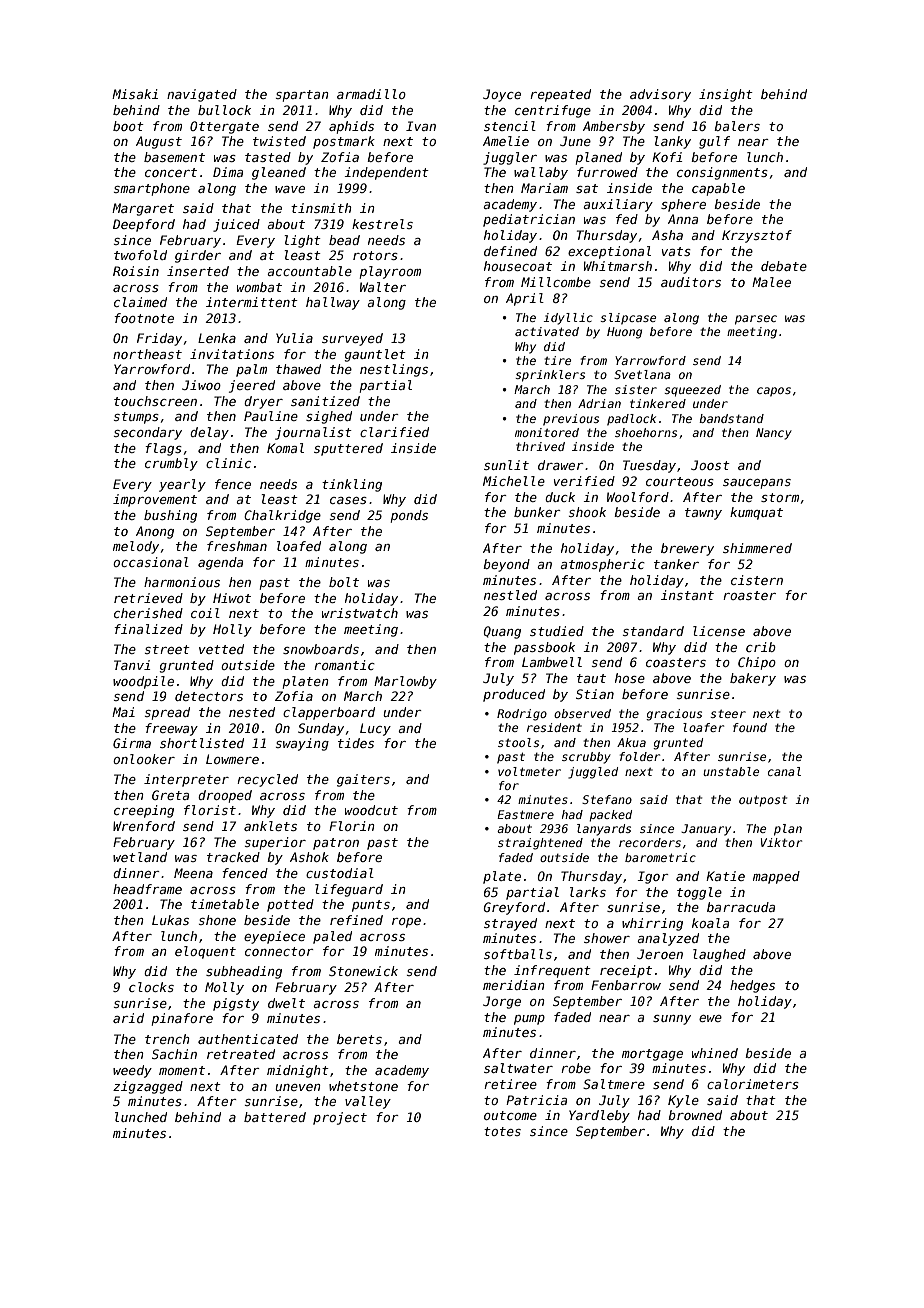 The width and height of the screenshot is (924, 1308). Describe the element at coordinates (722, 173) in the screenshot. I see `consignments` at that location.
